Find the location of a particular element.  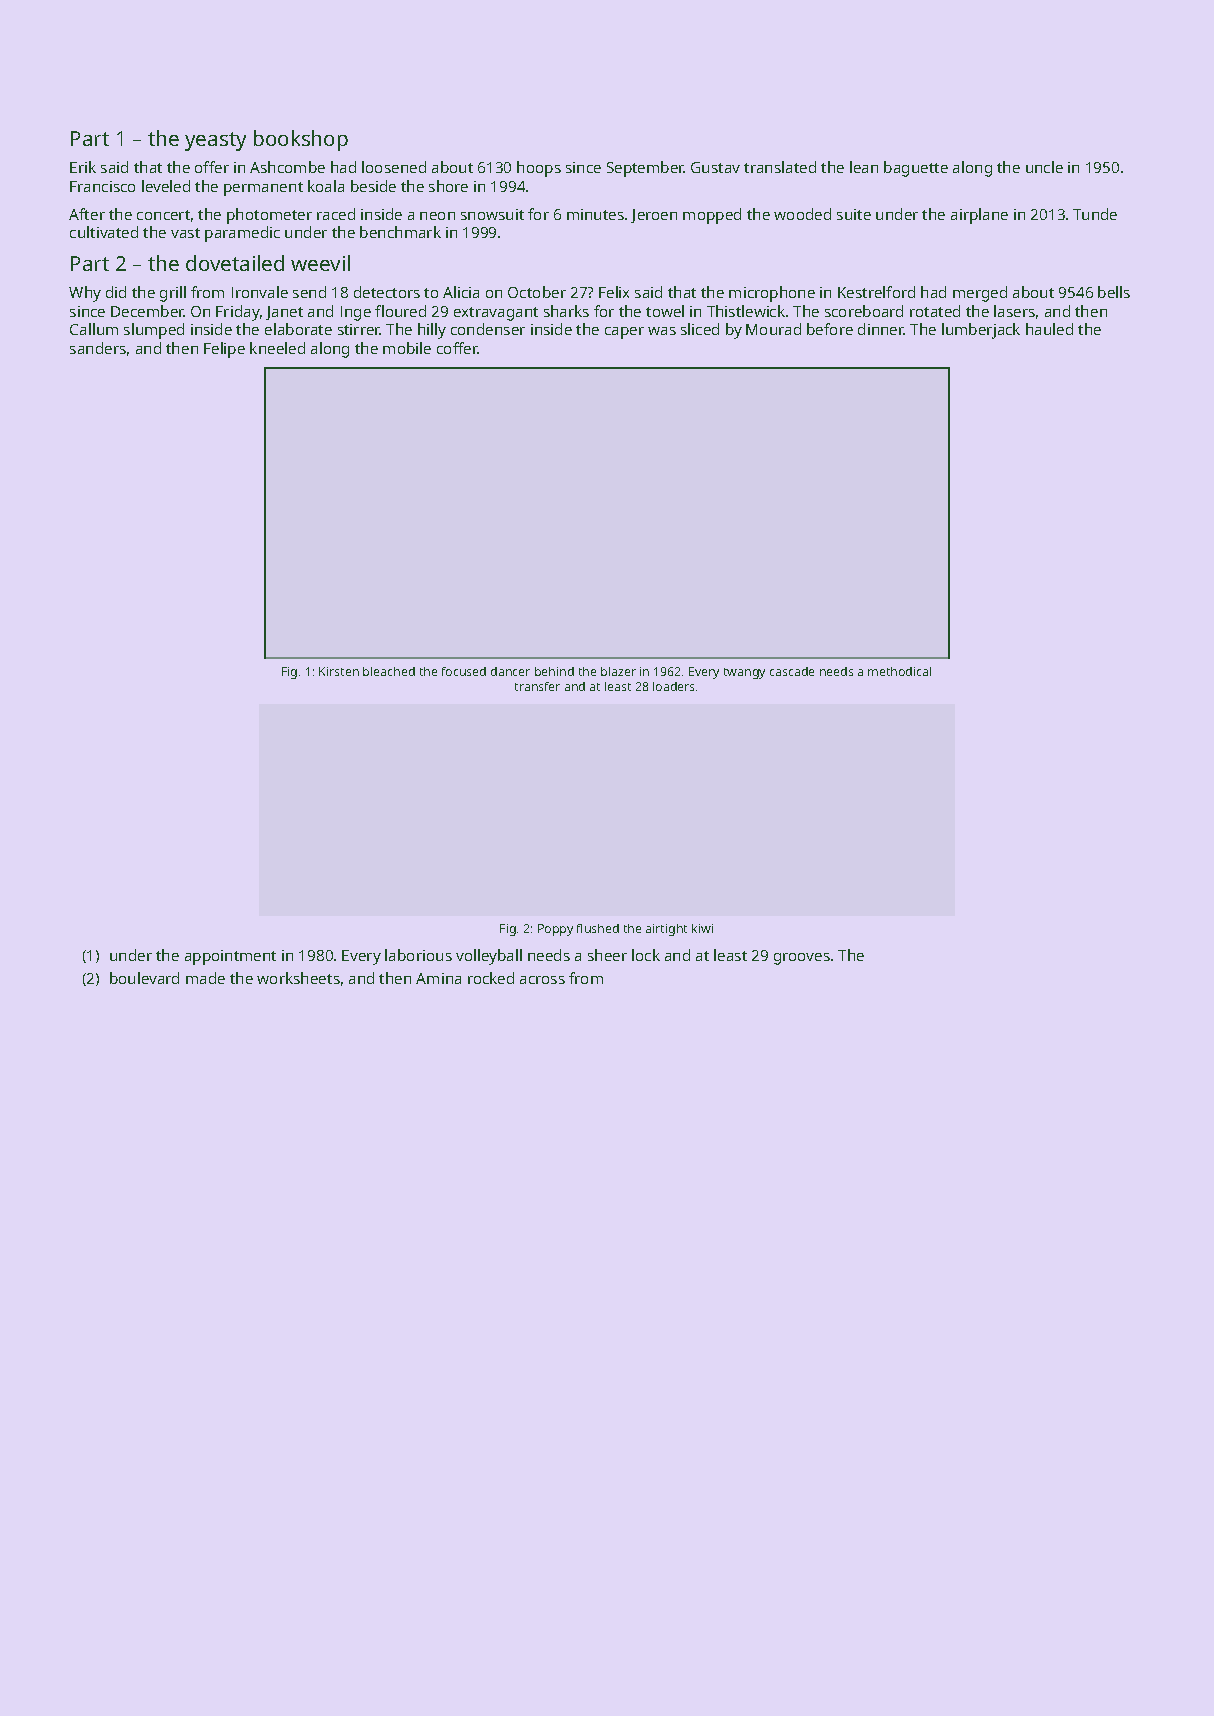

loosened is located at coordinates (394, 167).
